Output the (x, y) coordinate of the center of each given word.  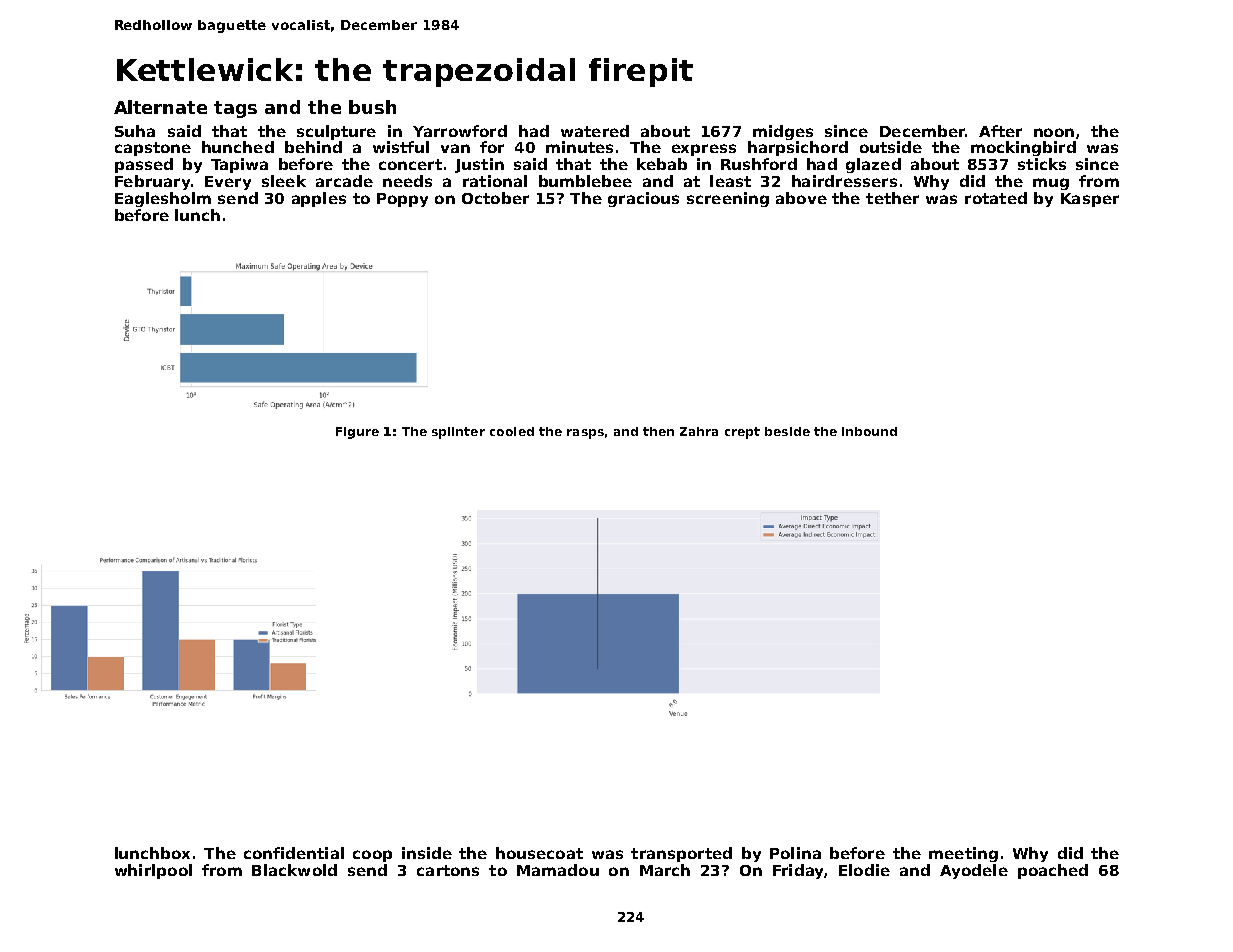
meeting (963, 854)
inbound (869, 431)
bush (372, 107)
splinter (458, 433)
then (658, 431)
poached (1053, 871)
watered (595, 131)
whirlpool (153, 871)
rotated (996, 198)
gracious (643, 199)
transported (681, 854)
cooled (512, 431)
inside (427, 853)
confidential (294, 853)
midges (783, 132)
